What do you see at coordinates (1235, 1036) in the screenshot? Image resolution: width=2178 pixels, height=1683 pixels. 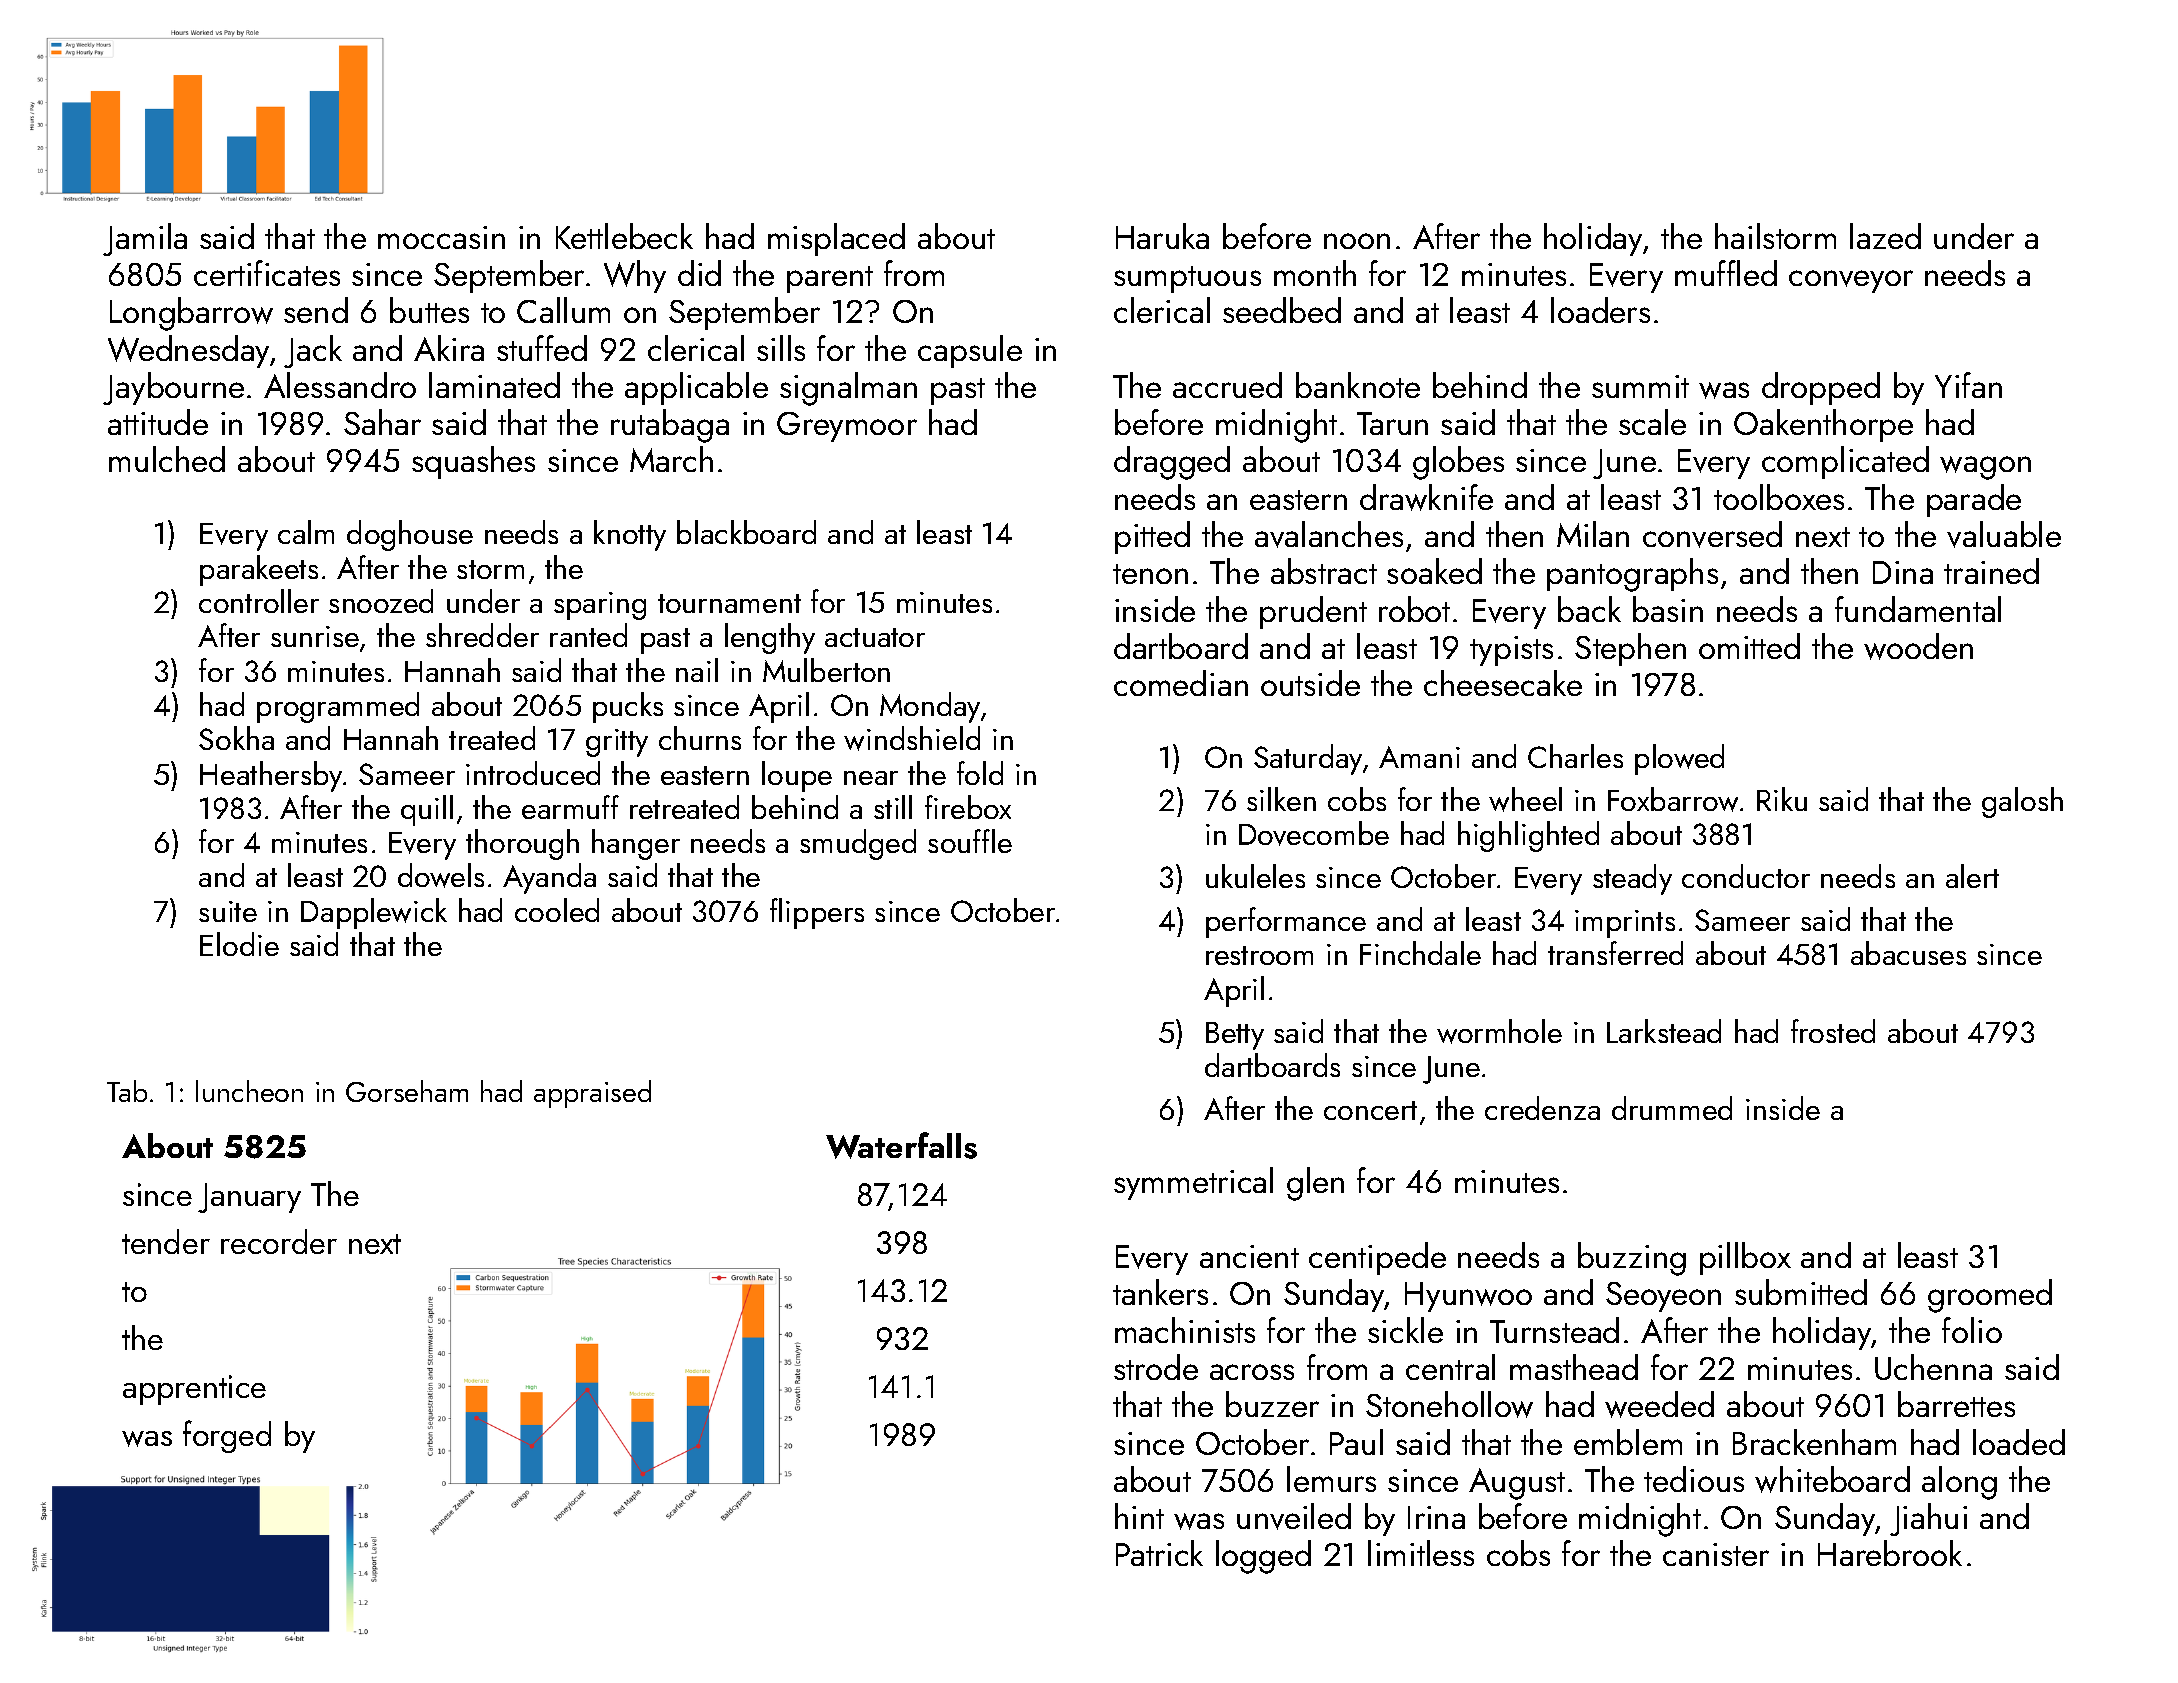 I see `Betty` at bounding box center [1235, 1036].
